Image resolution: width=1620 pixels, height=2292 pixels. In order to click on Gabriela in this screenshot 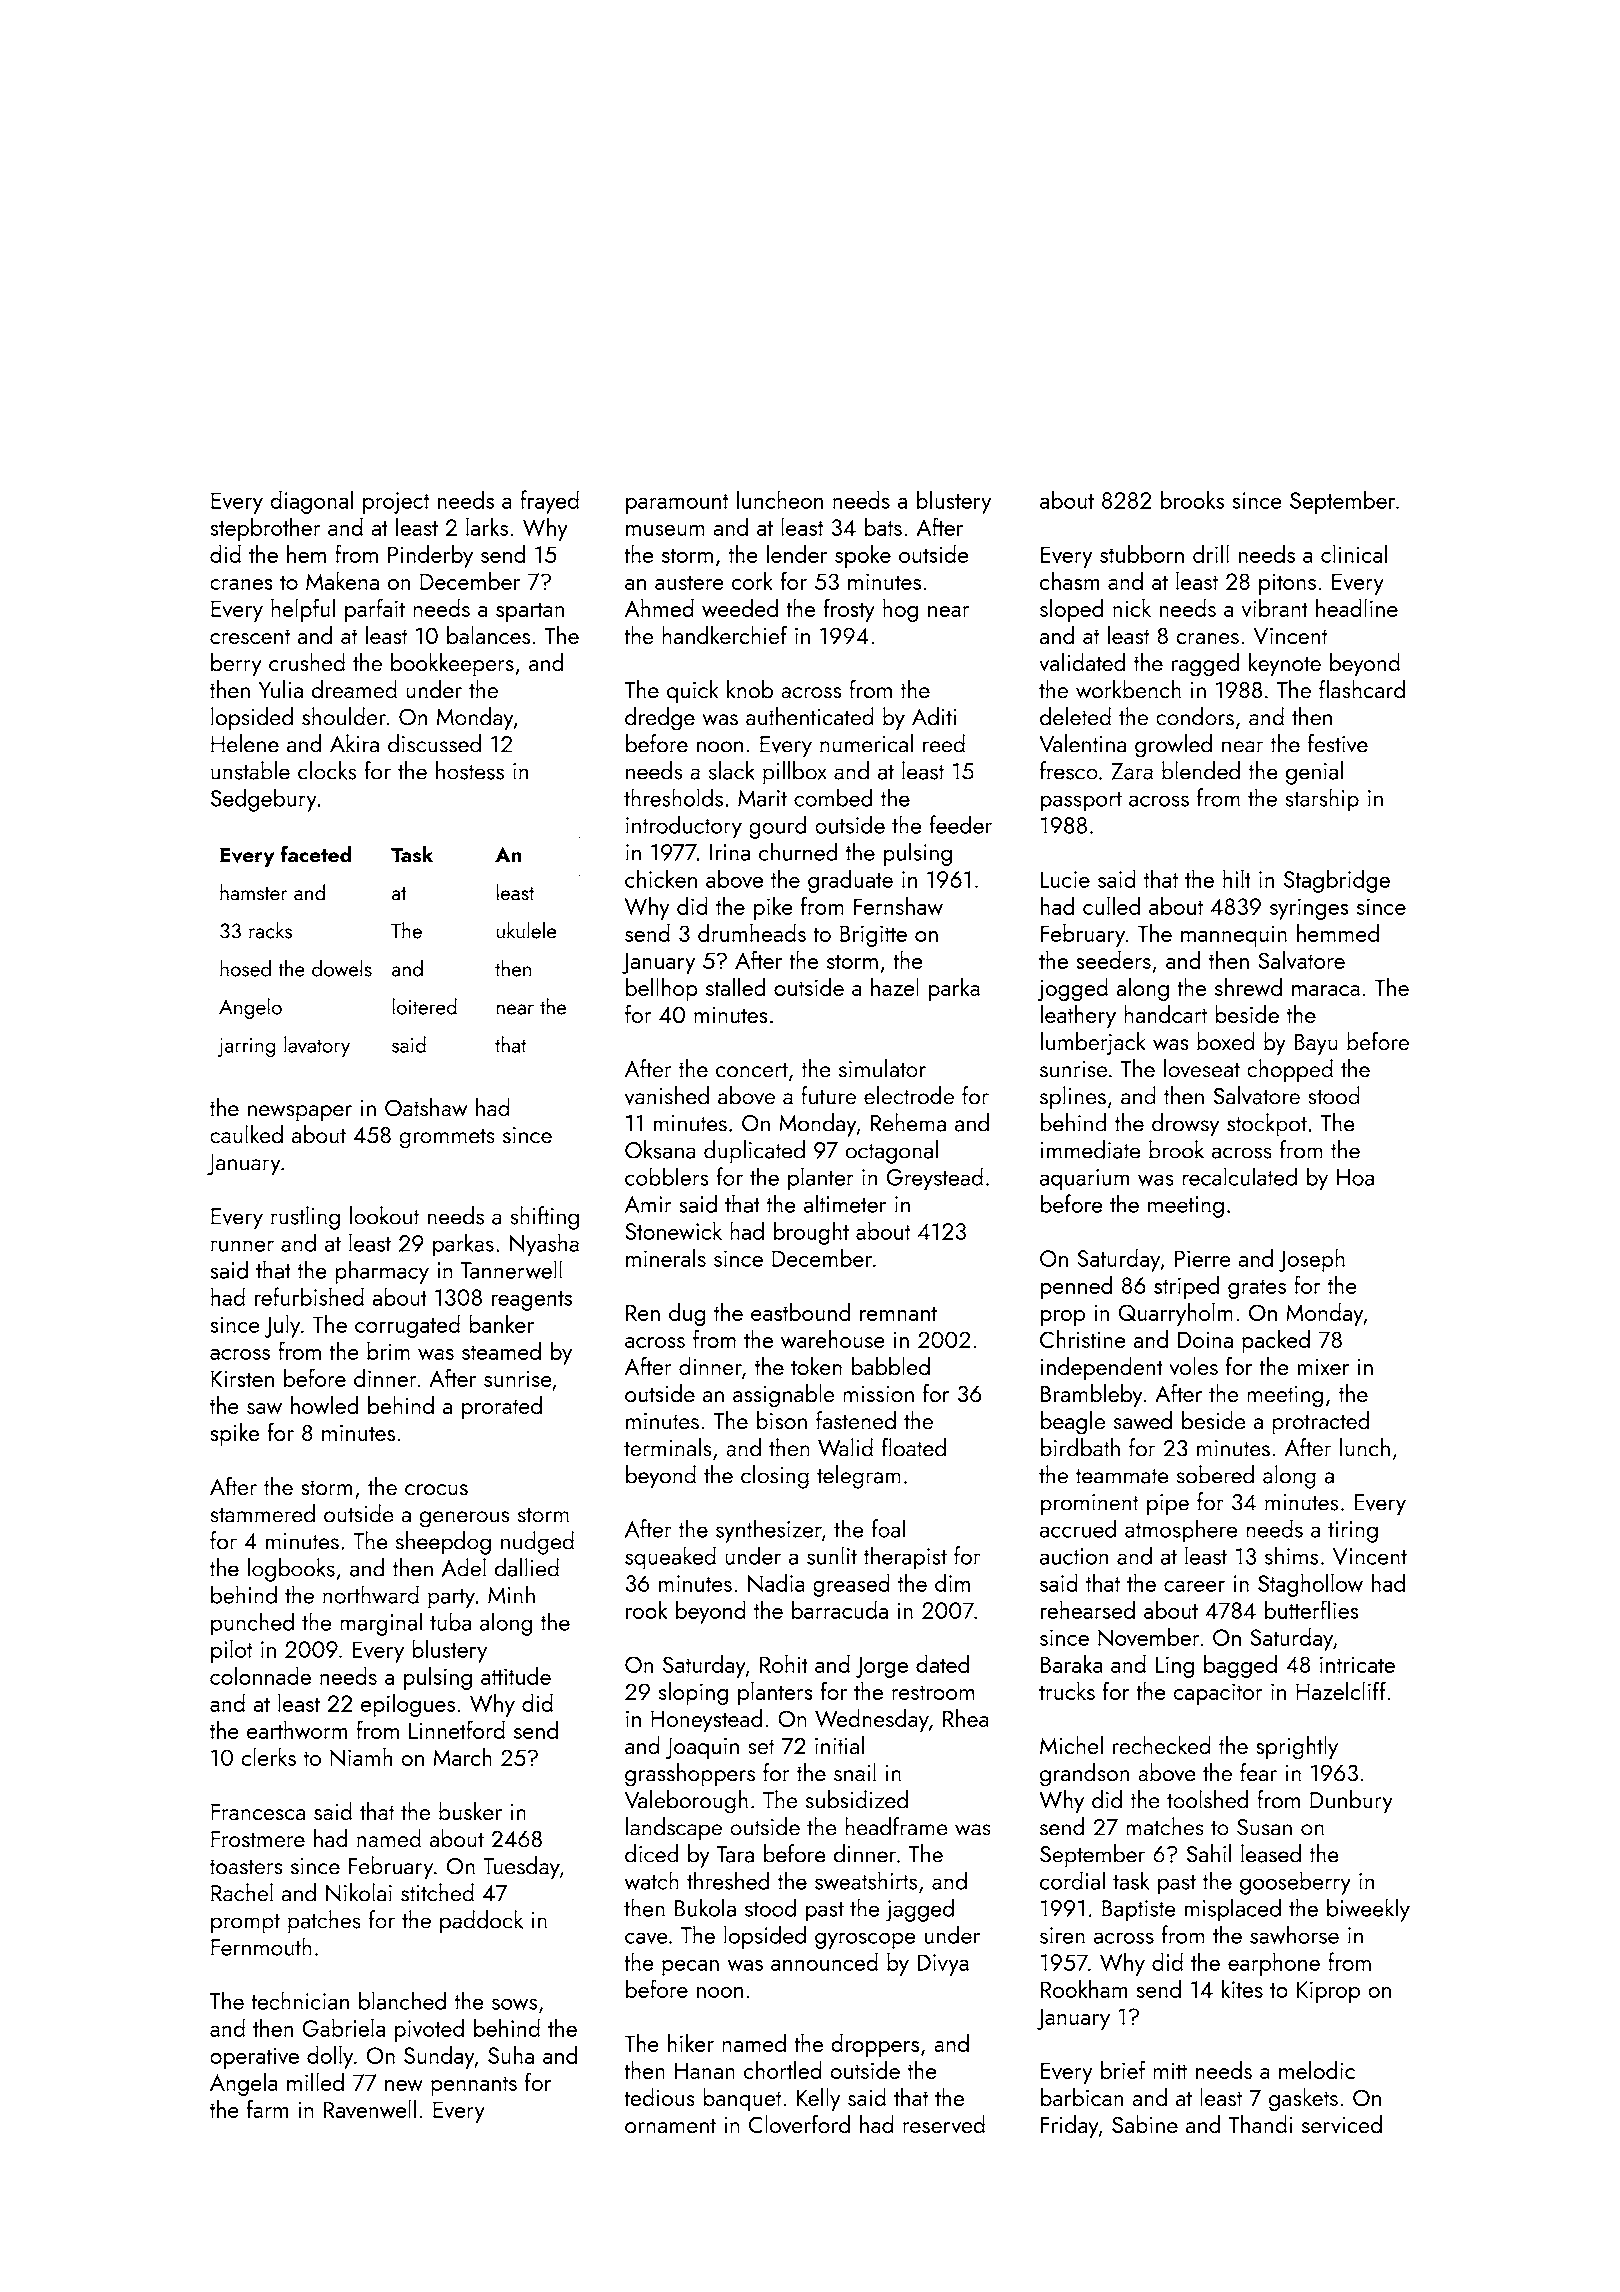, I will do `click(343, 2027)`.
